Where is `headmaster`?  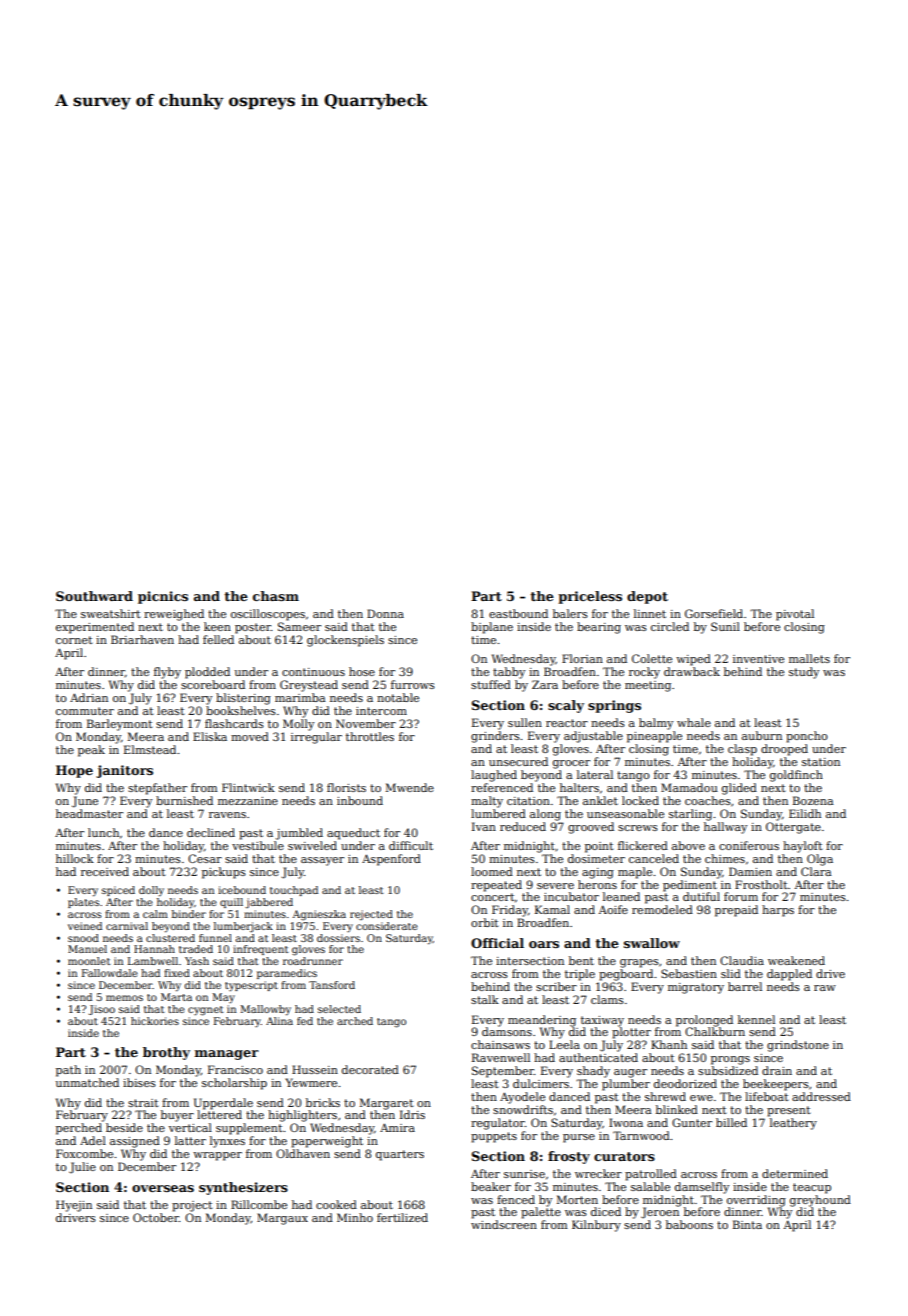
headmaster is located at coordinates (89, 813).
